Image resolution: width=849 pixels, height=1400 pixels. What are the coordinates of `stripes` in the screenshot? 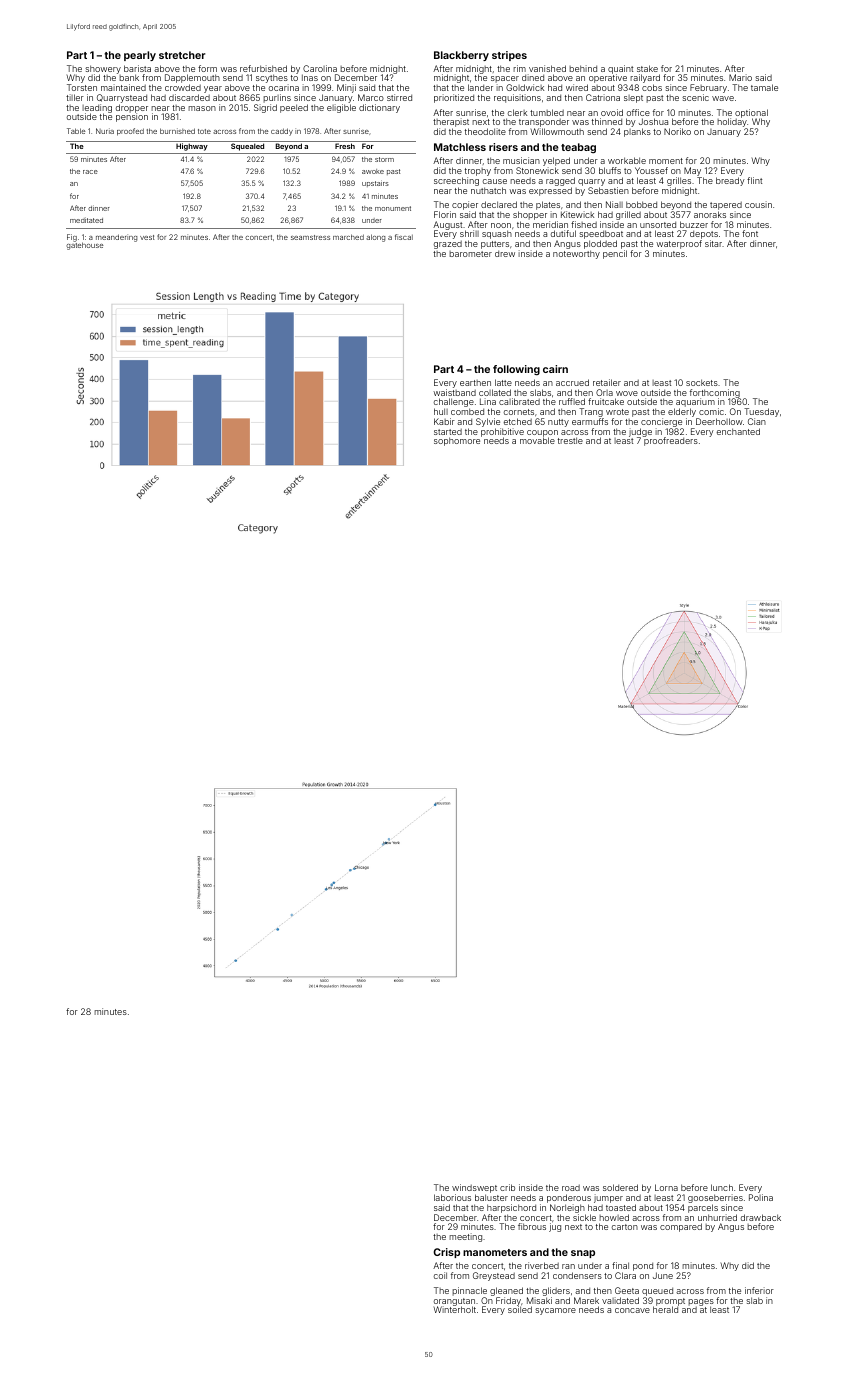 It's located at (509, 56).
